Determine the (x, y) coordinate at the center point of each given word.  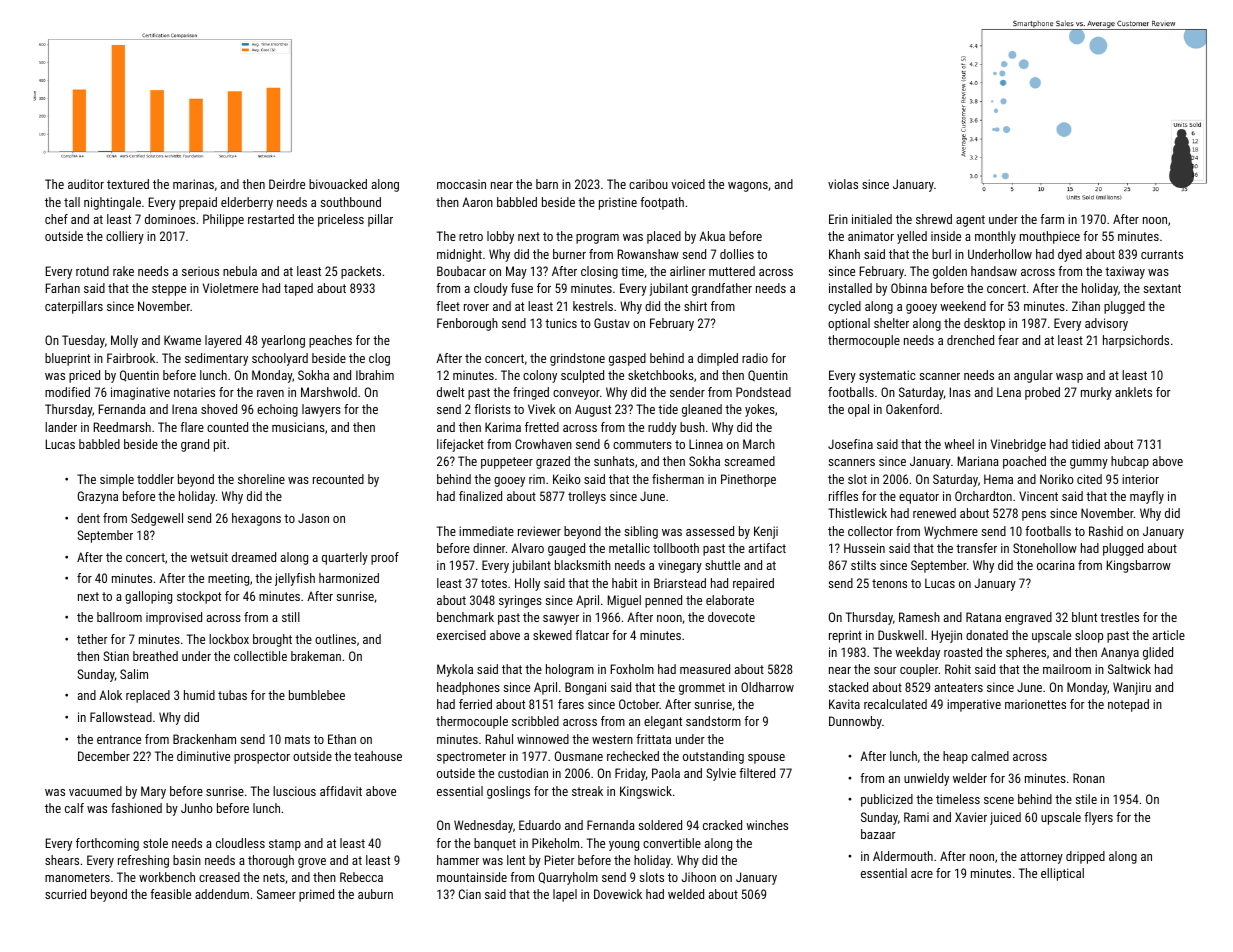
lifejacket (460, 445)
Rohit (958, 669)
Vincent (1038, 496)
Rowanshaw (648, 254)
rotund (92, 271)
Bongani (585, 688)
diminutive (203, 756)
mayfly (1147, 497)
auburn (375, 894)
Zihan (1086, 306)
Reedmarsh (122, 427)
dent (88, 518)
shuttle (722, 565)
